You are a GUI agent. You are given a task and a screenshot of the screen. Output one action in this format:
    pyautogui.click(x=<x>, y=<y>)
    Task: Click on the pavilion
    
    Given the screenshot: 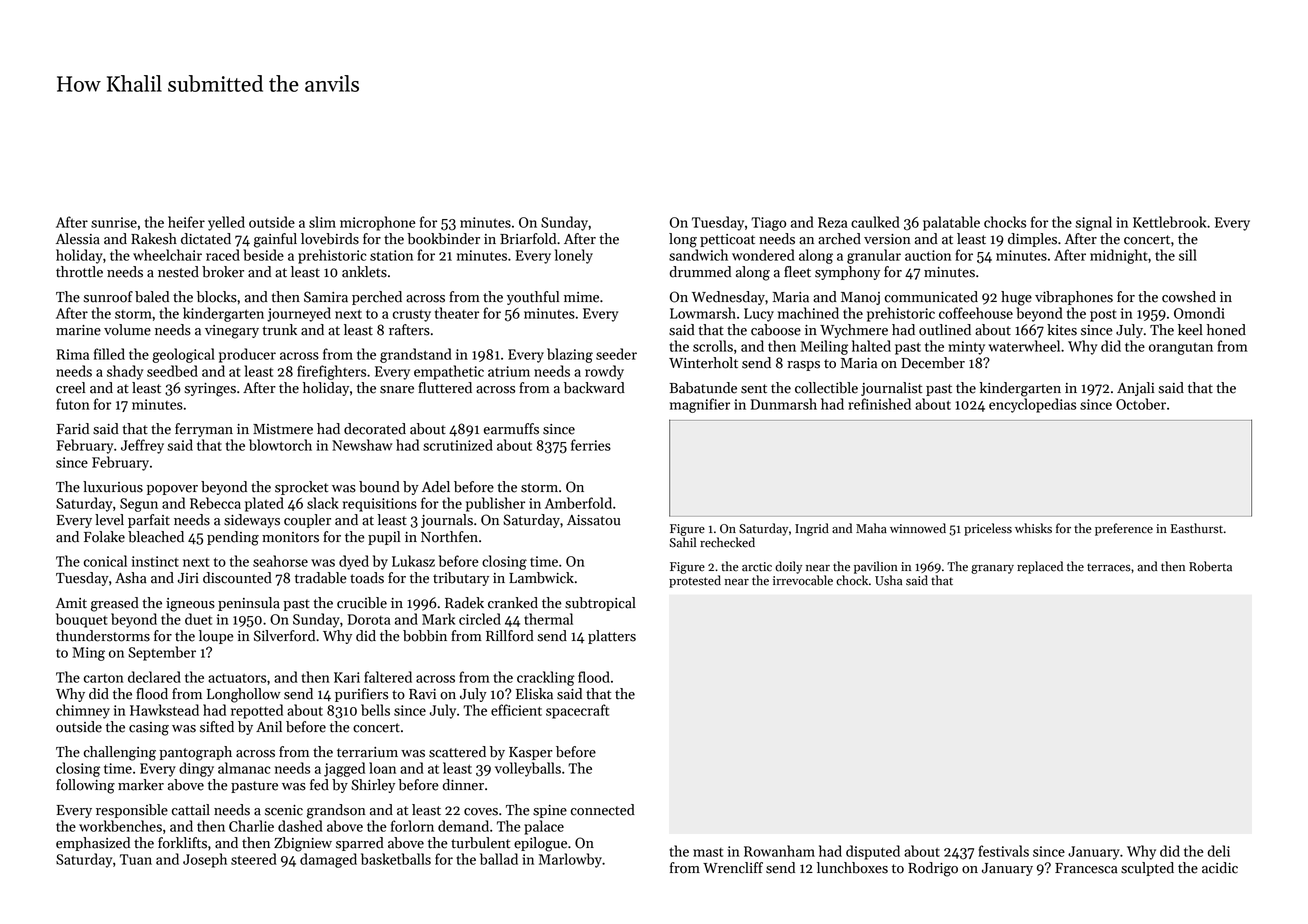 What is the action you would take?
    pyautogui.click(x=876, y=567)
